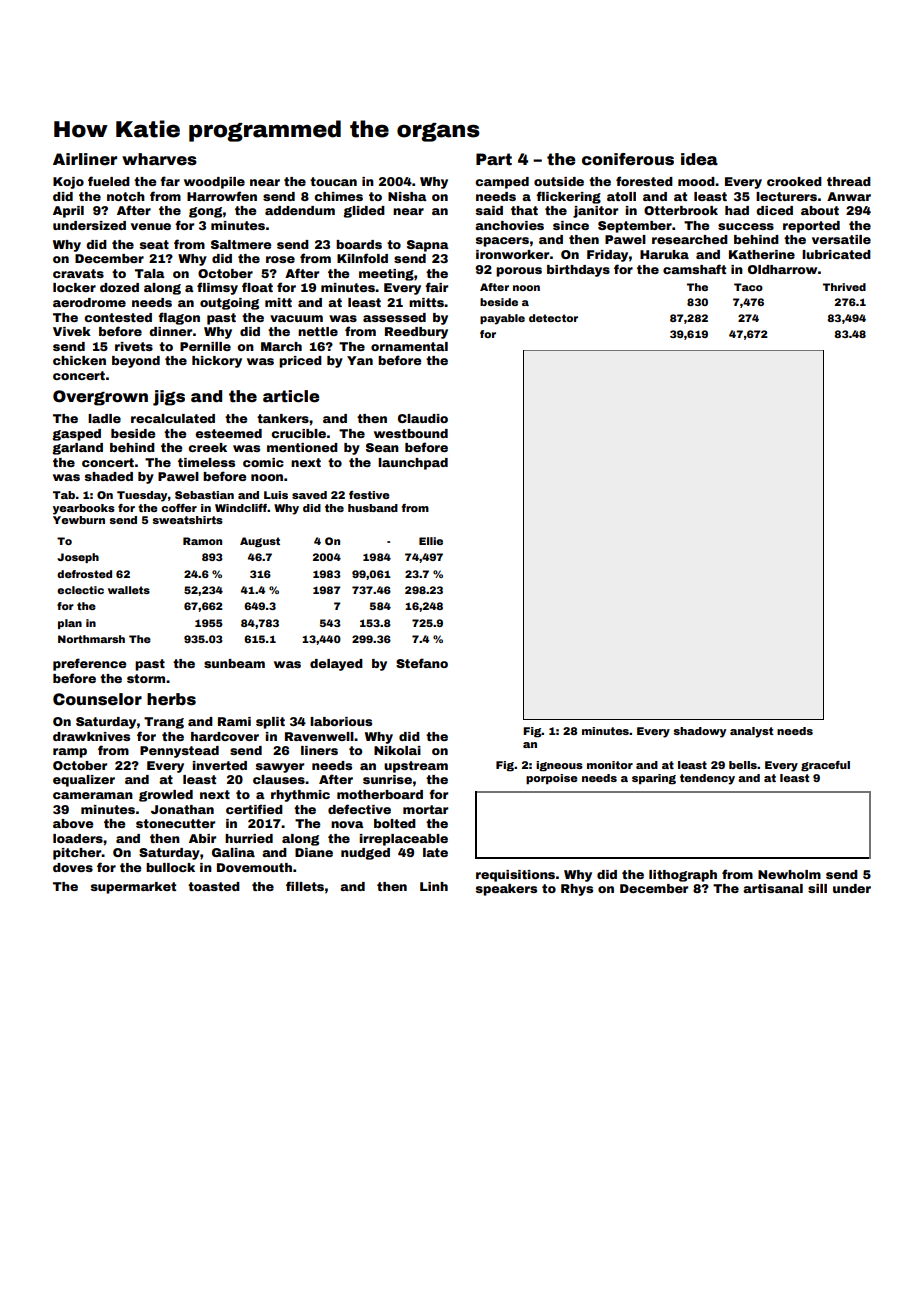 This screenshot has width=924, height=1308. I want to click on Nikolai, so click(397, 750).
